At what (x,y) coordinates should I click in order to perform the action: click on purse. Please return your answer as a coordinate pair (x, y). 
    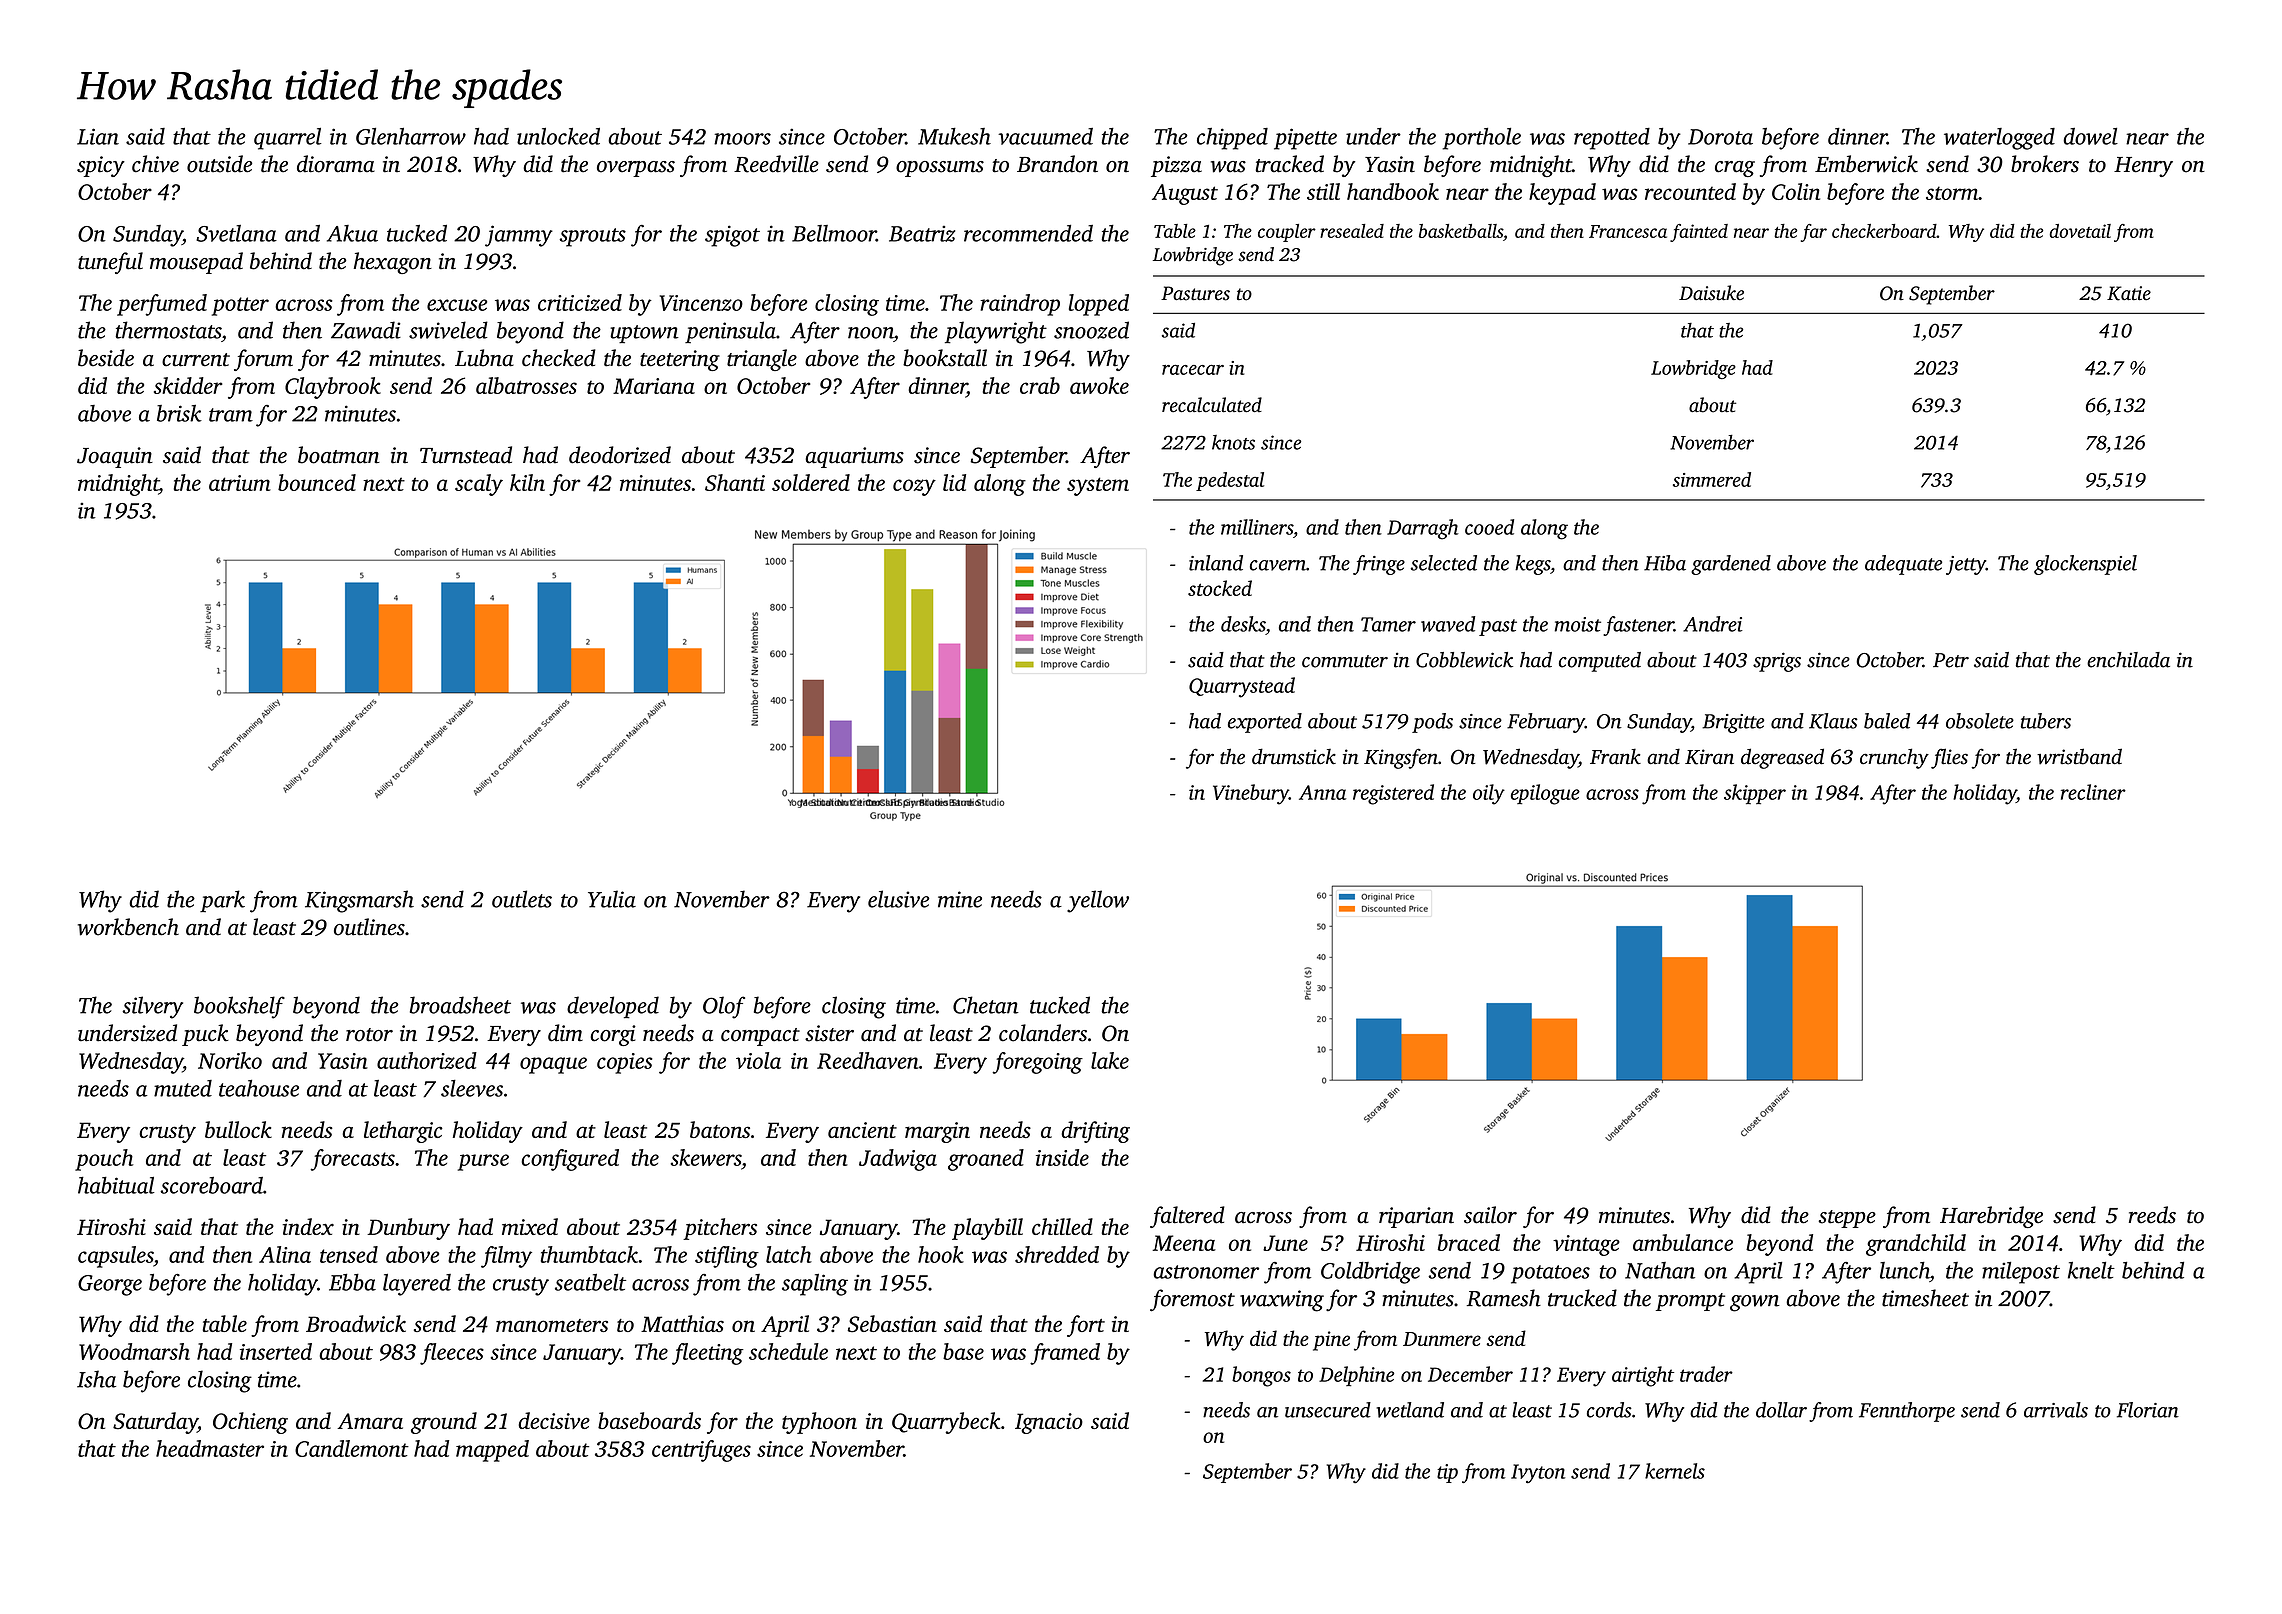
    Looking at the image, I should click on (483, 1162).
